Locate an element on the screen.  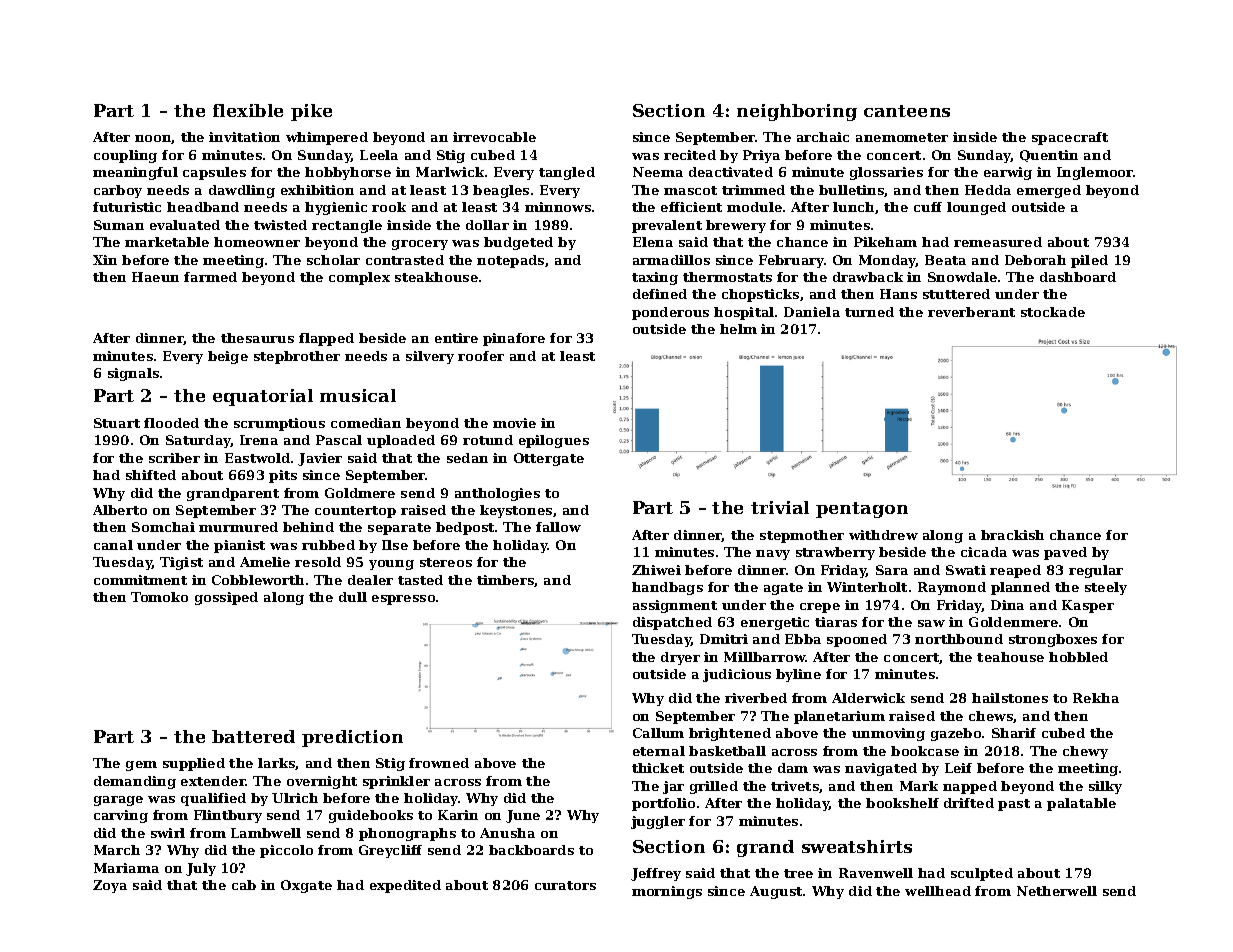
tree is located at coordinates (798, 873).
